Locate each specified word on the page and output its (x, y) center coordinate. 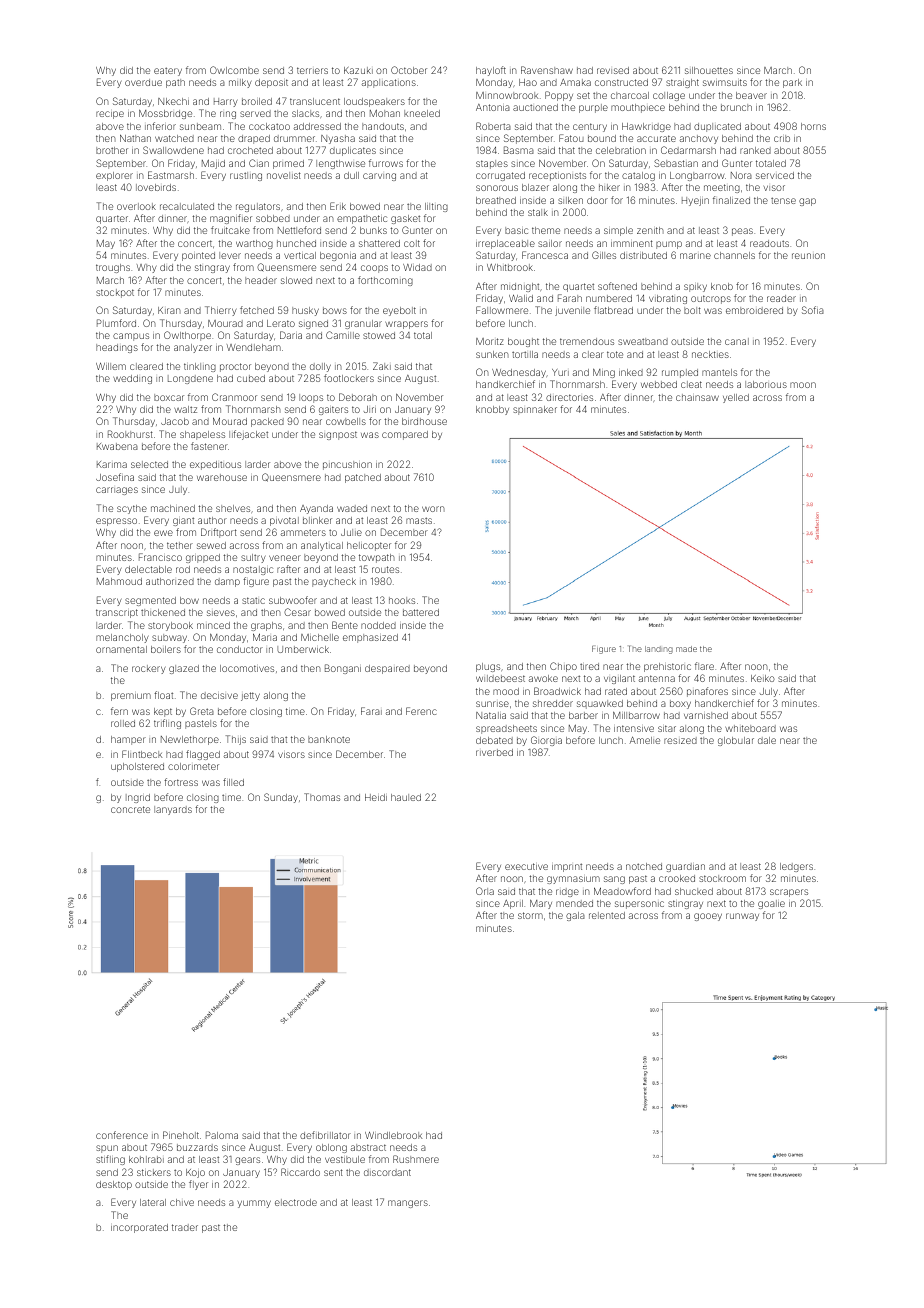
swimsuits (725, 82)
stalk (538, 212)
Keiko (763, 678)
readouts (769, 243)
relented (607, 915)
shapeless (202, 435)
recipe (110, 115)
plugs (488, 667)
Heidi (376, 797)
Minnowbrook (507, 95)
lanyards (173, 810)
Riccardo (300, 1172)
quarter (112, 219)
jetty (250, 696)
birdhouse (424, 421)
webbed (659, 384)
